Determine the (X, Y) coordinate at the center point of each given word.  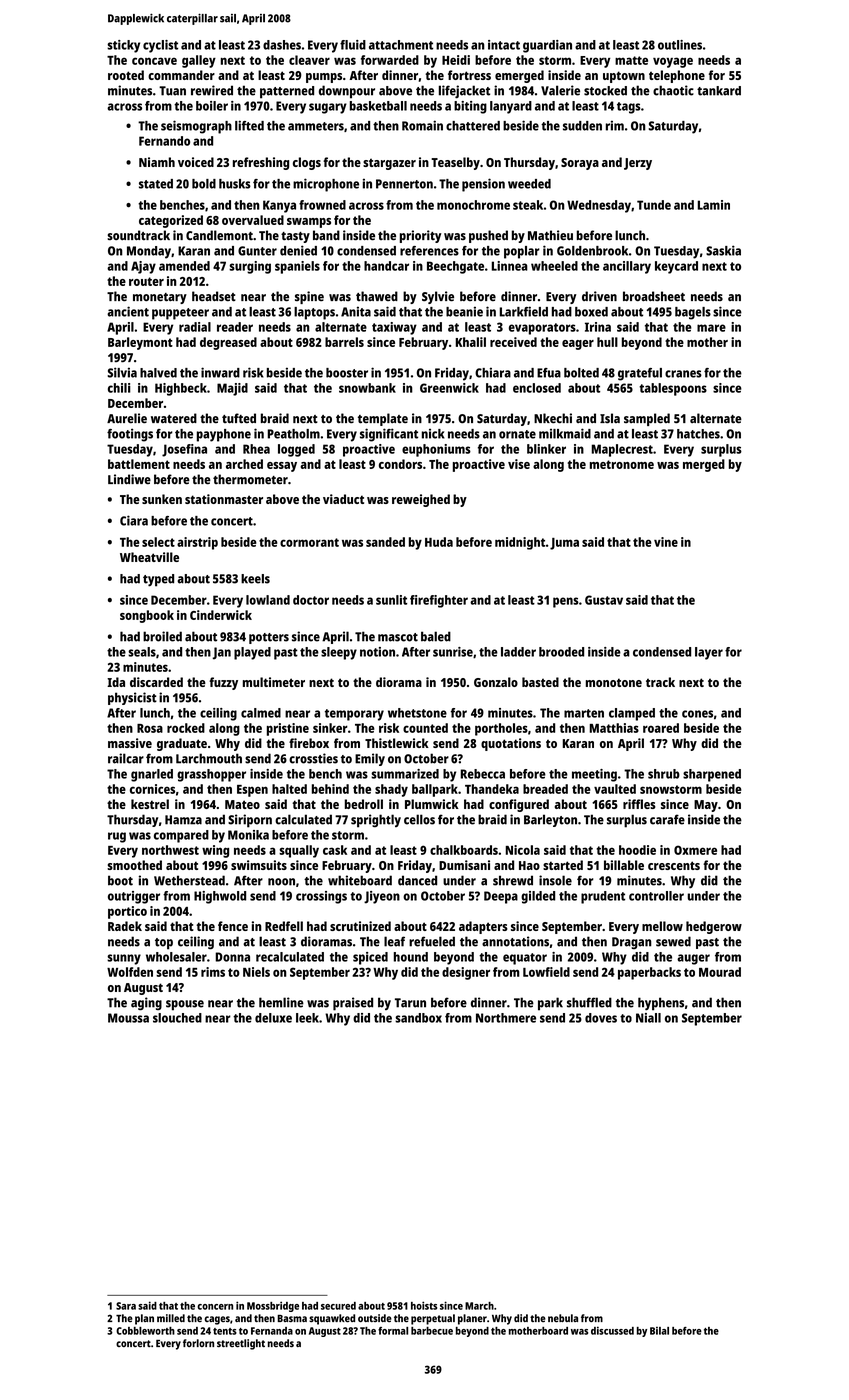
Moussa (128, 1018)
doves (601, 1018)
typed (158, 580)
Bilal (659, 1331)
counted (425, 728)
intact (504, 45)
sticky (123, 46)
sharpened (712, 775)
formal (393, 1331)
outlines (680, 45)
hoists (424, 1305)
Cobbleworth (145, 1331)
